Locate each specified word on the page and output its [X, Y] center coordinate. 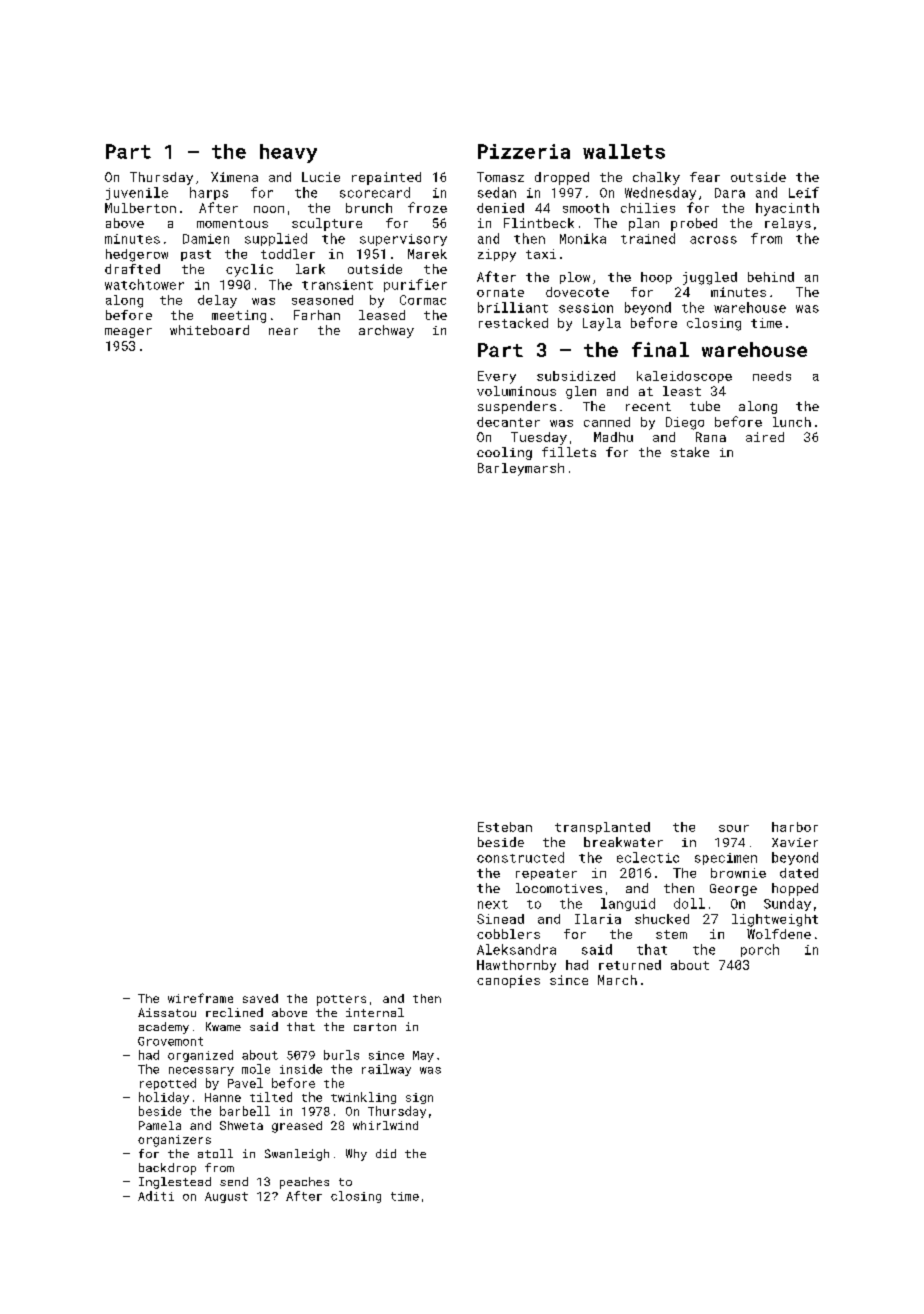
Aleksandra [516, 949]
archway [386, 331]
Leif [804, 192]
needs [772, 376]
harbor [795, 827]
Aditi [156, 1196]
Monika [583, 238]
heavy [288, 153]
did [386, 1153]
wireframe [200, 998]
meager [128, 333]
